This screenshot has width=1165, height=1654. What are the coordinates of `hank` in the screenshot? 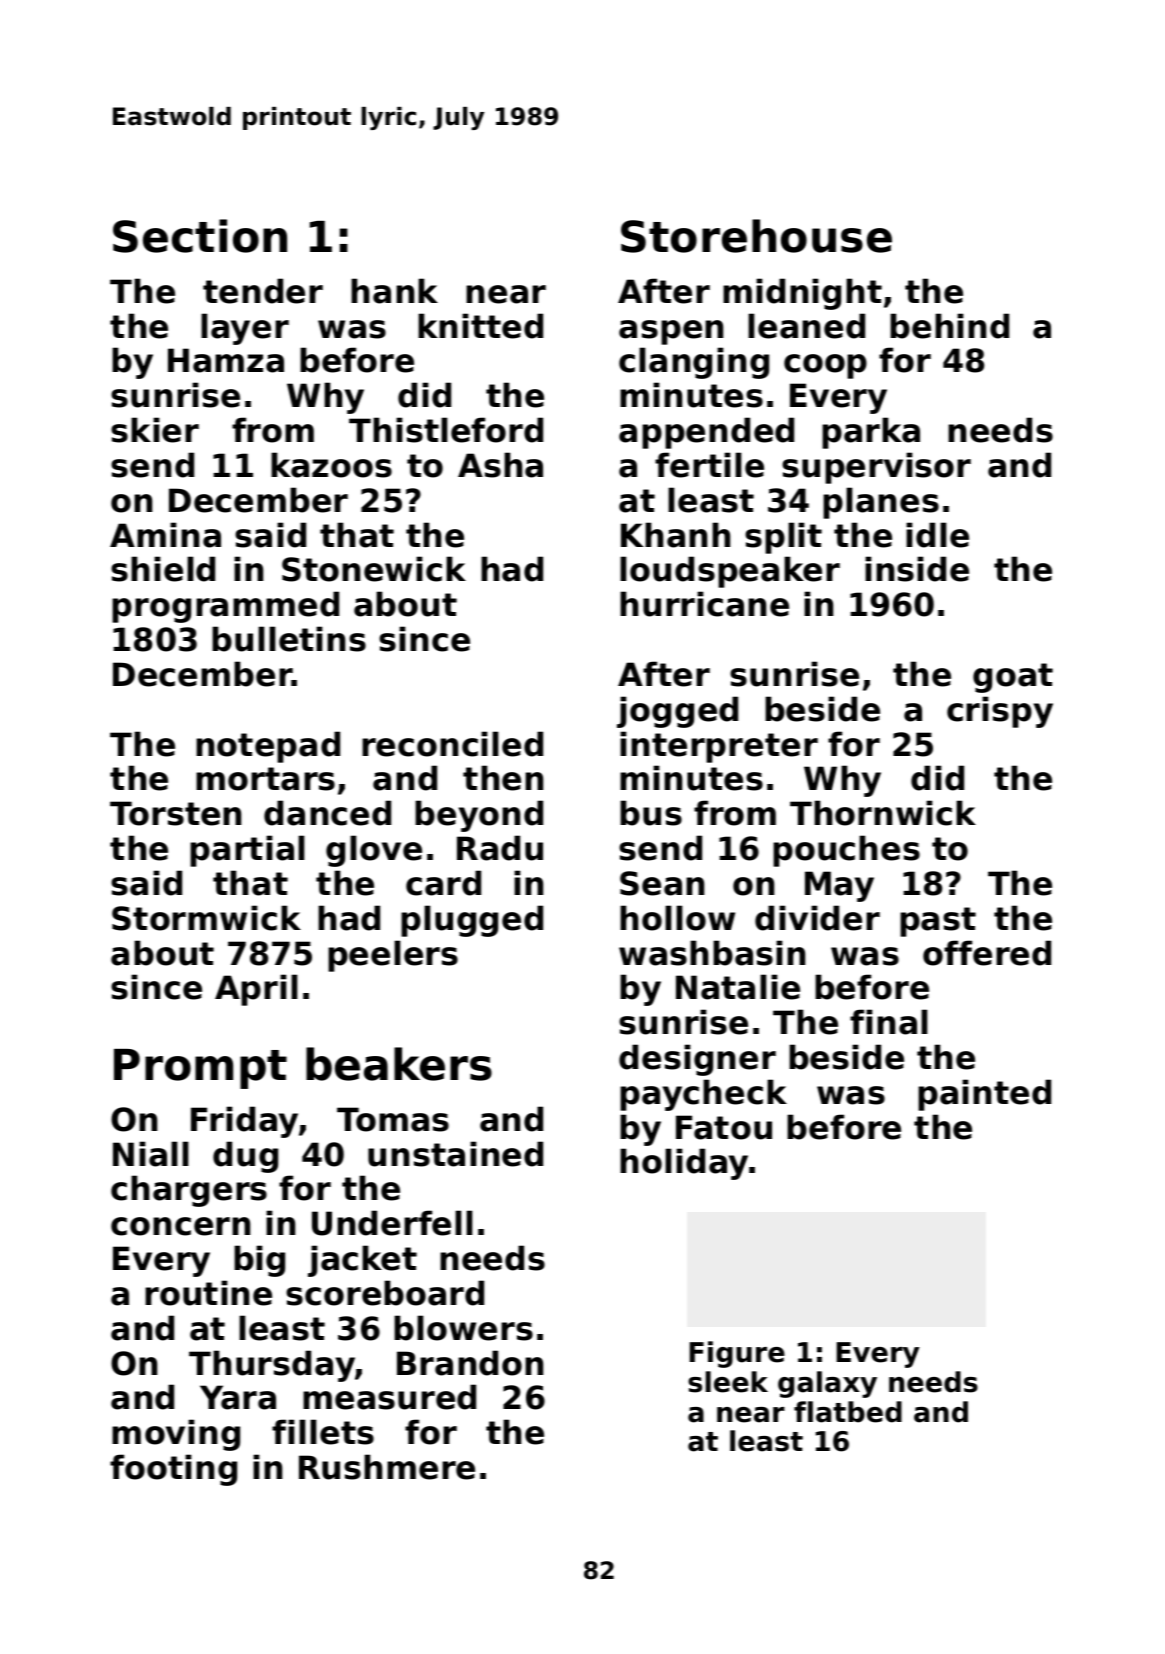 It's located at (394, 291).
